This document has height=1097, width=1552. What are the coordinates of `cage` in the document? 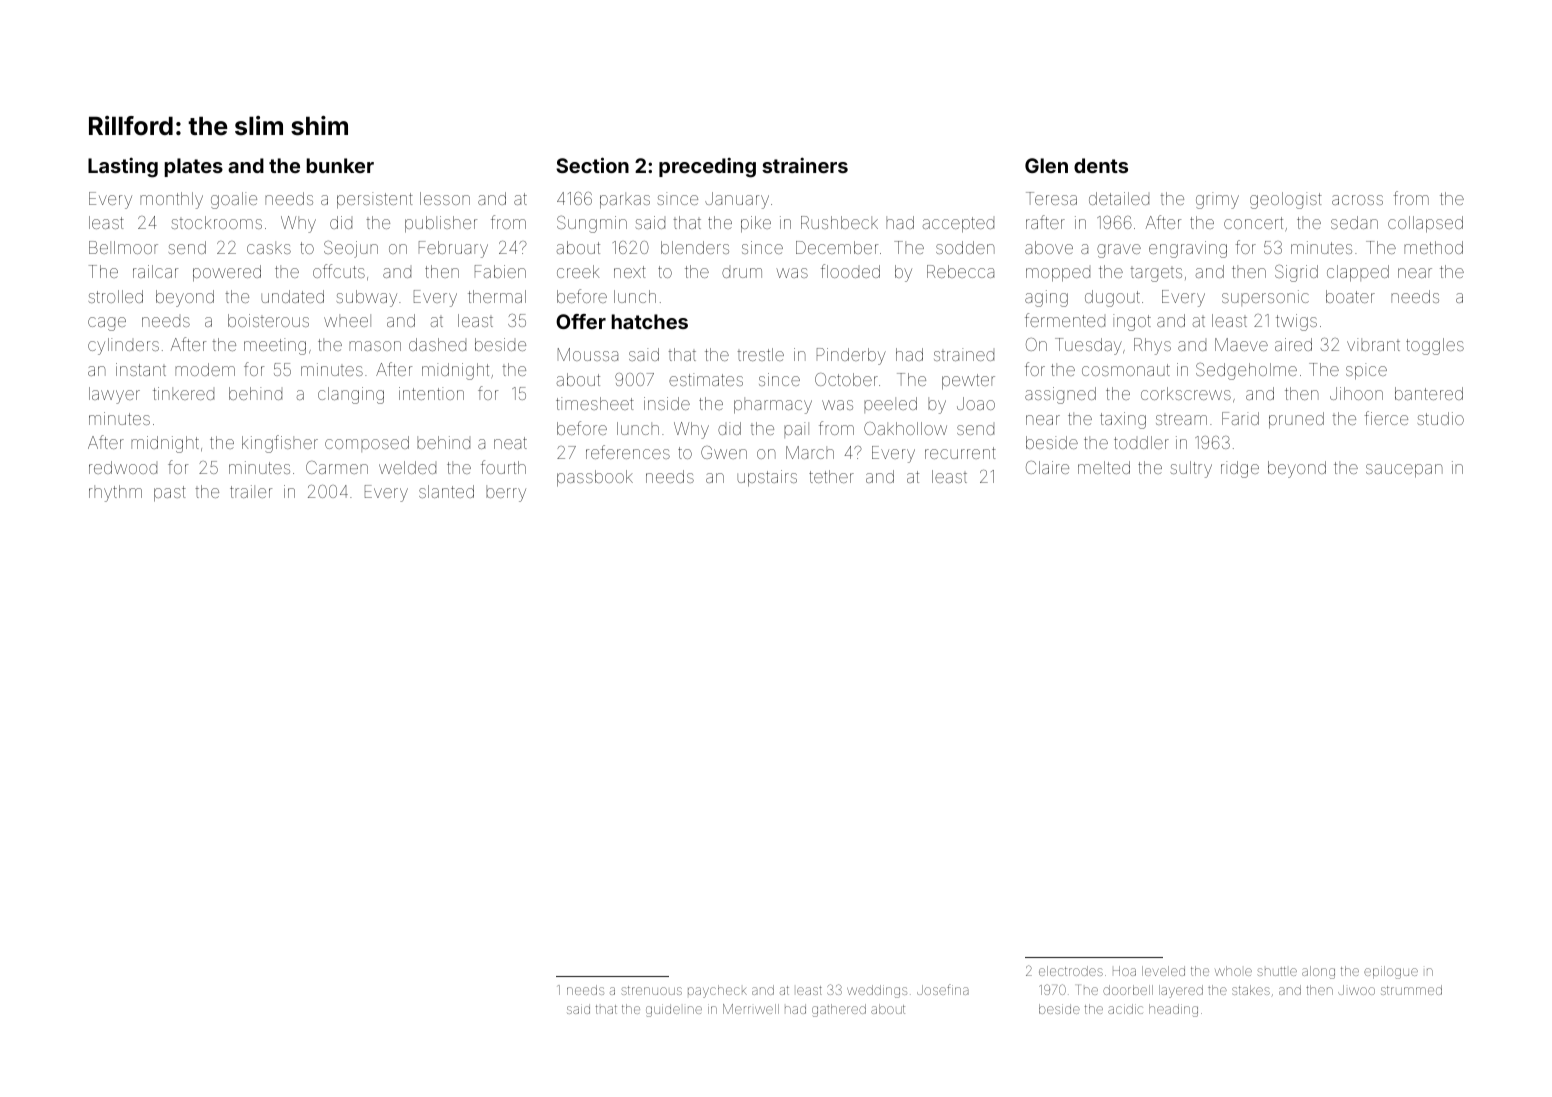 It's located at (107, 324).
